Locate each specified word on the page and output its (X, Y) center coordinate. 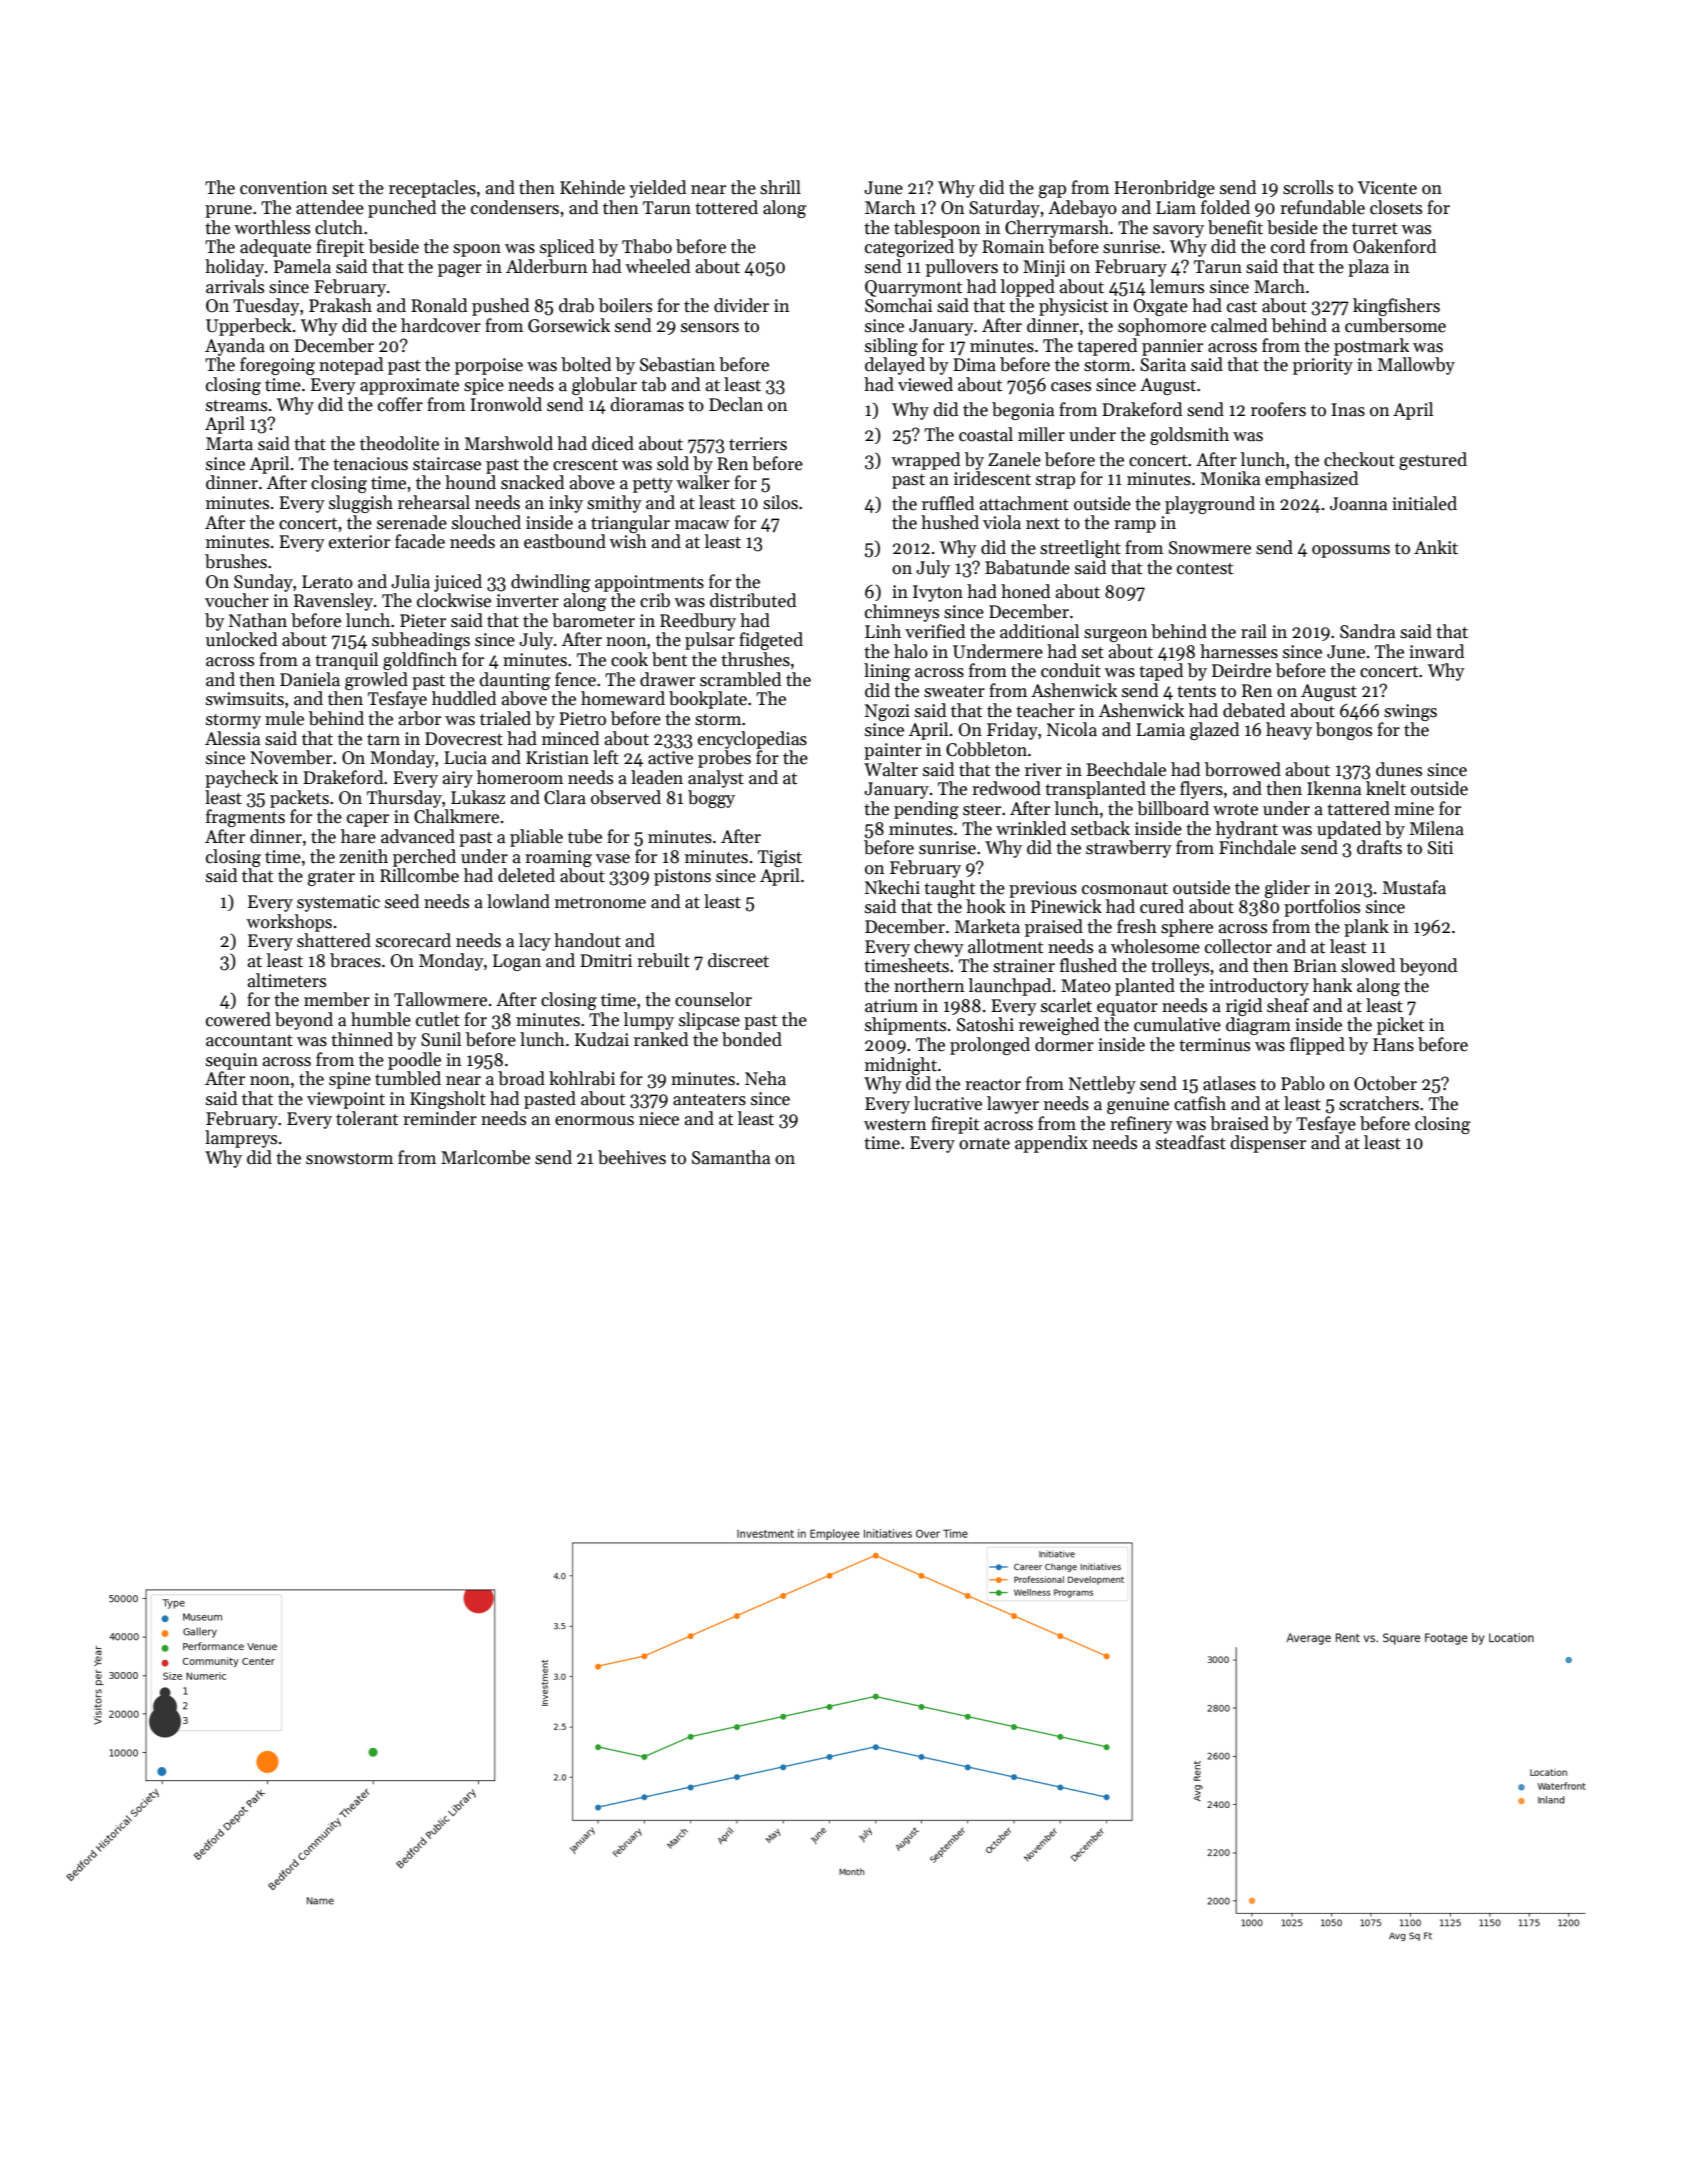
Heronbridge (1164, 189)
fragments (245, 818)
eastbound (565, 541)
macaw (702, 525)
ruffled (948, 503)
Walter (891, 769)
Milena (1437, 828)
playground (1210, 505)
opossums (1351, 551)
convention (284, 188)
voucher (237, 600)
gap (1052, 191)
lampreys (241, 1139)
